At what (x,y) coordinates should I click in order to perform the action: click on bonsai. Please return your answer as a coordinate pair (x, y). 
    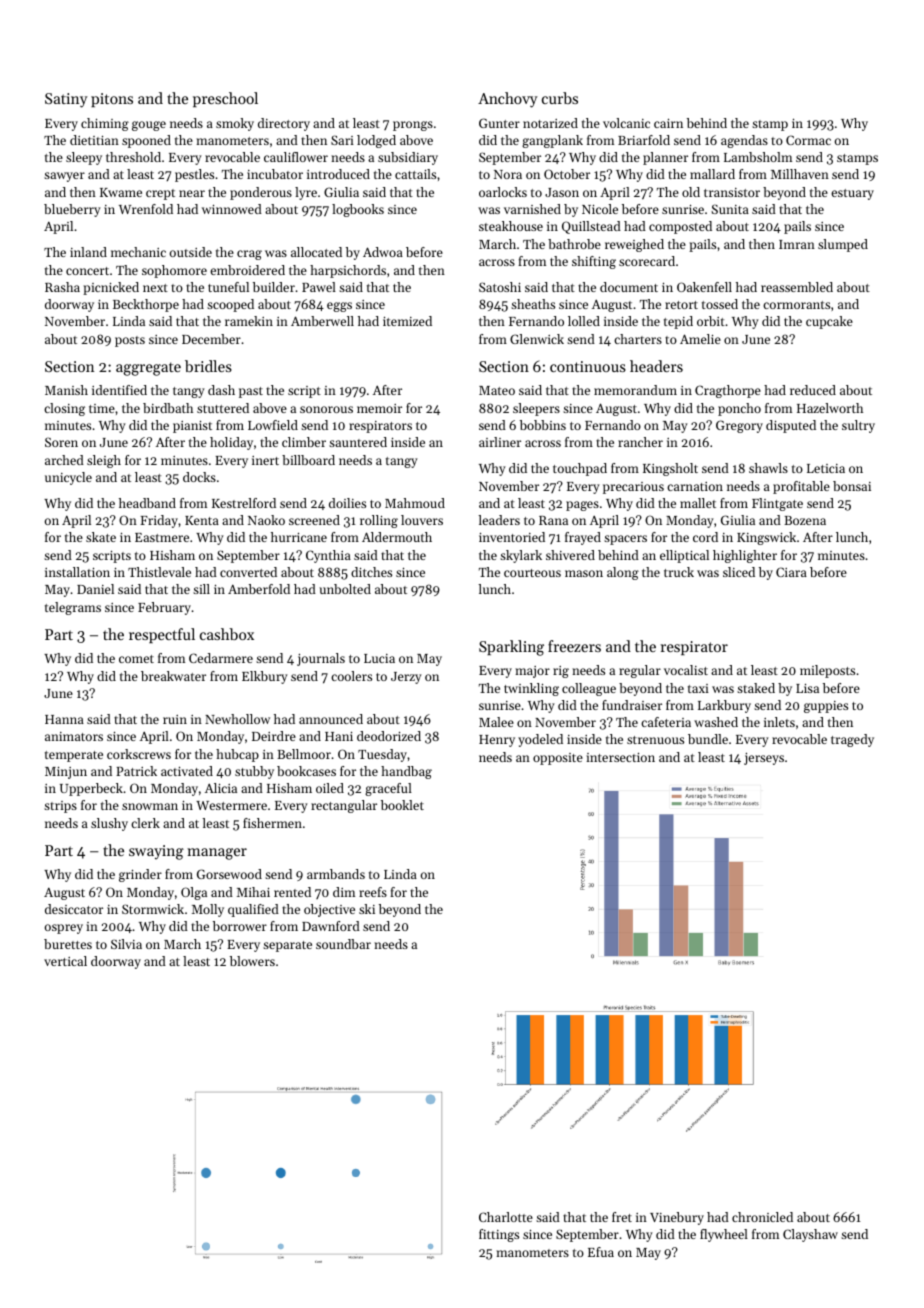
    Looking at the image, I should click on (852, 486).
